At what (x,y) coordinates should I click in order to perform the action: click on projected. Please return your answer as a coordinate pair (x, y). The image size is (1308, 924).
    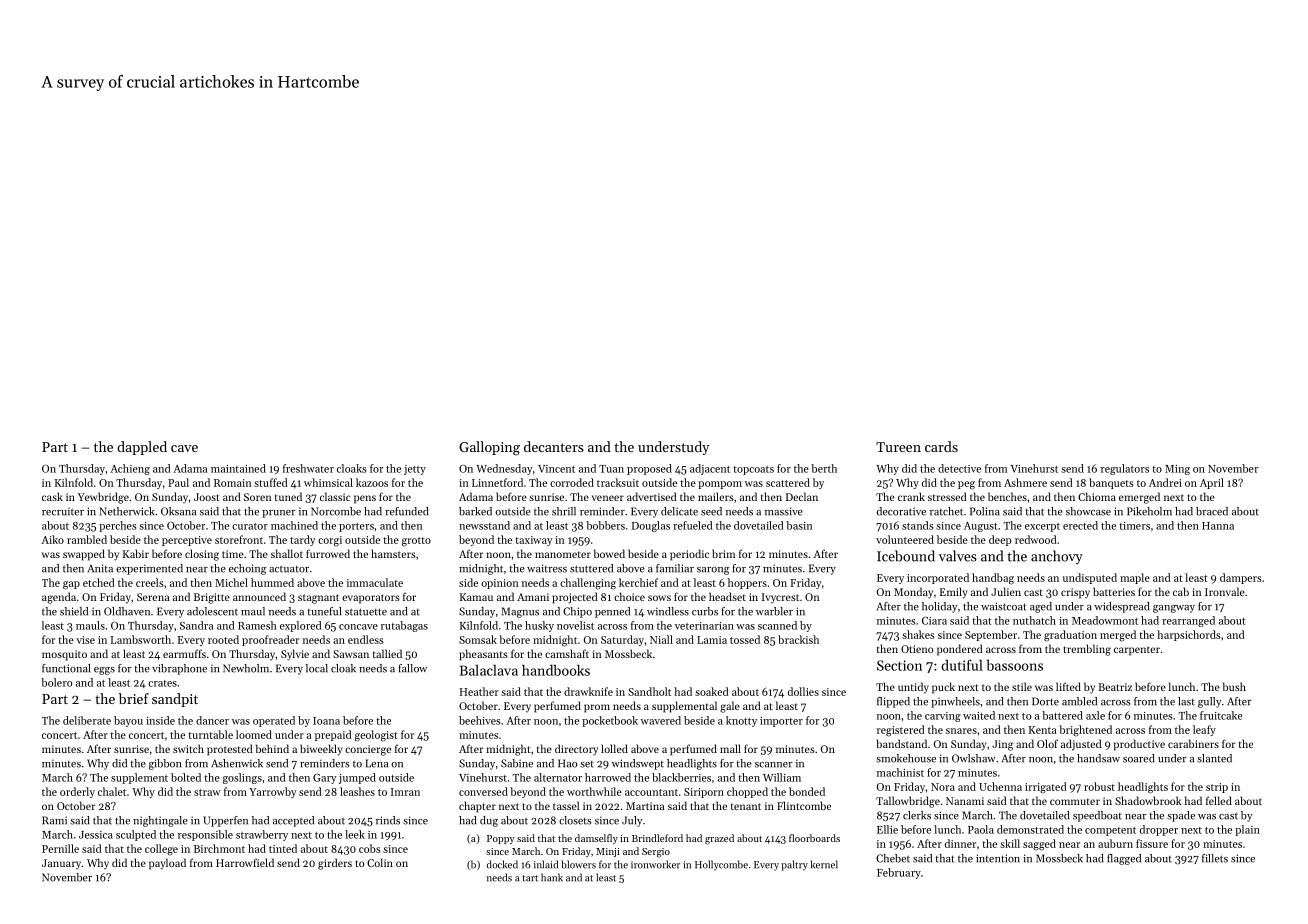
    Looking at the image, I should click on (575, 598).
